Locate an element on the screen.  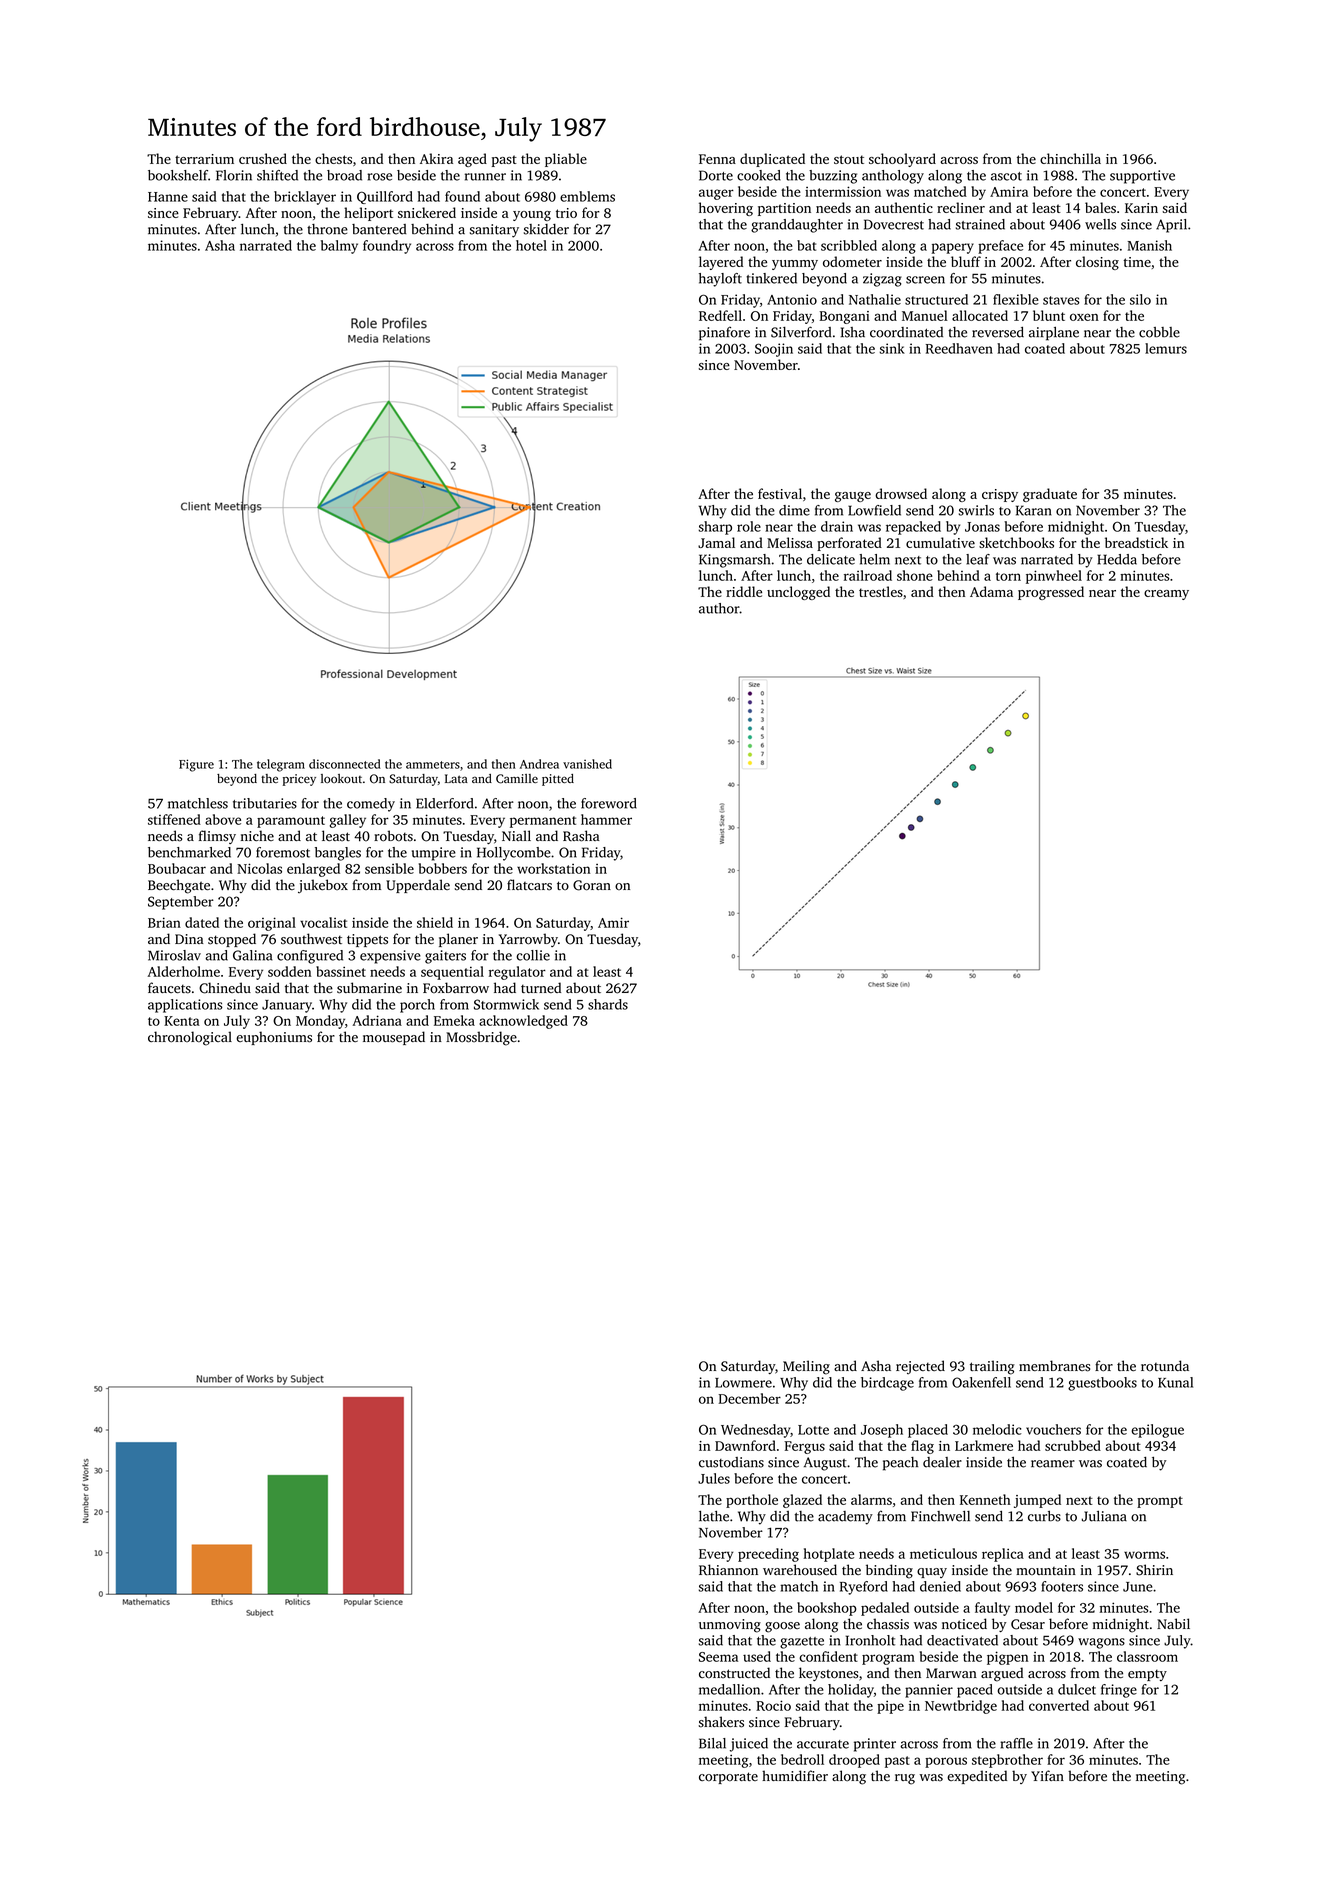
gauge is located at coordinates (853, 497).
